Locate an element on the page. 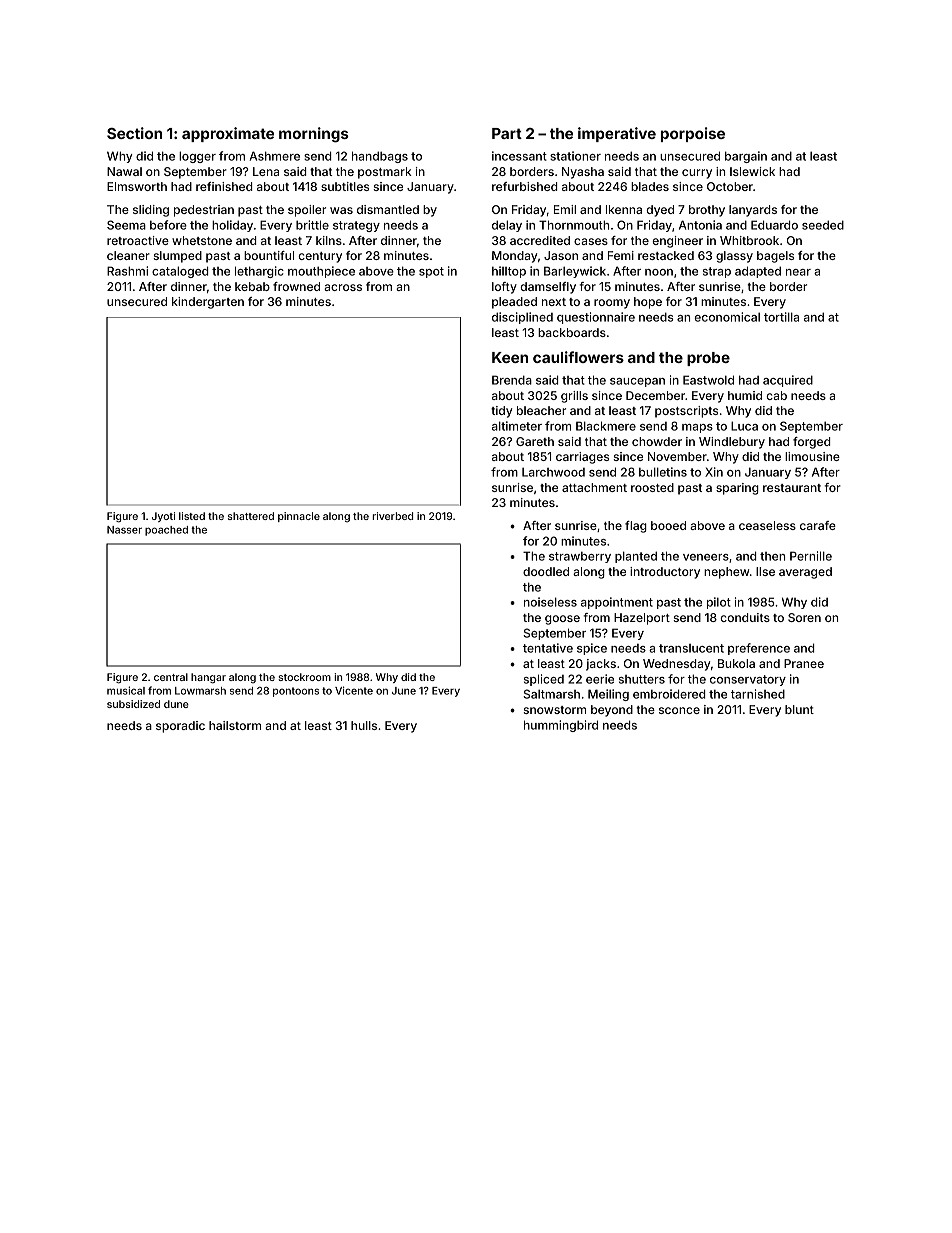  stockroom is located at coordinates (304, 677).
